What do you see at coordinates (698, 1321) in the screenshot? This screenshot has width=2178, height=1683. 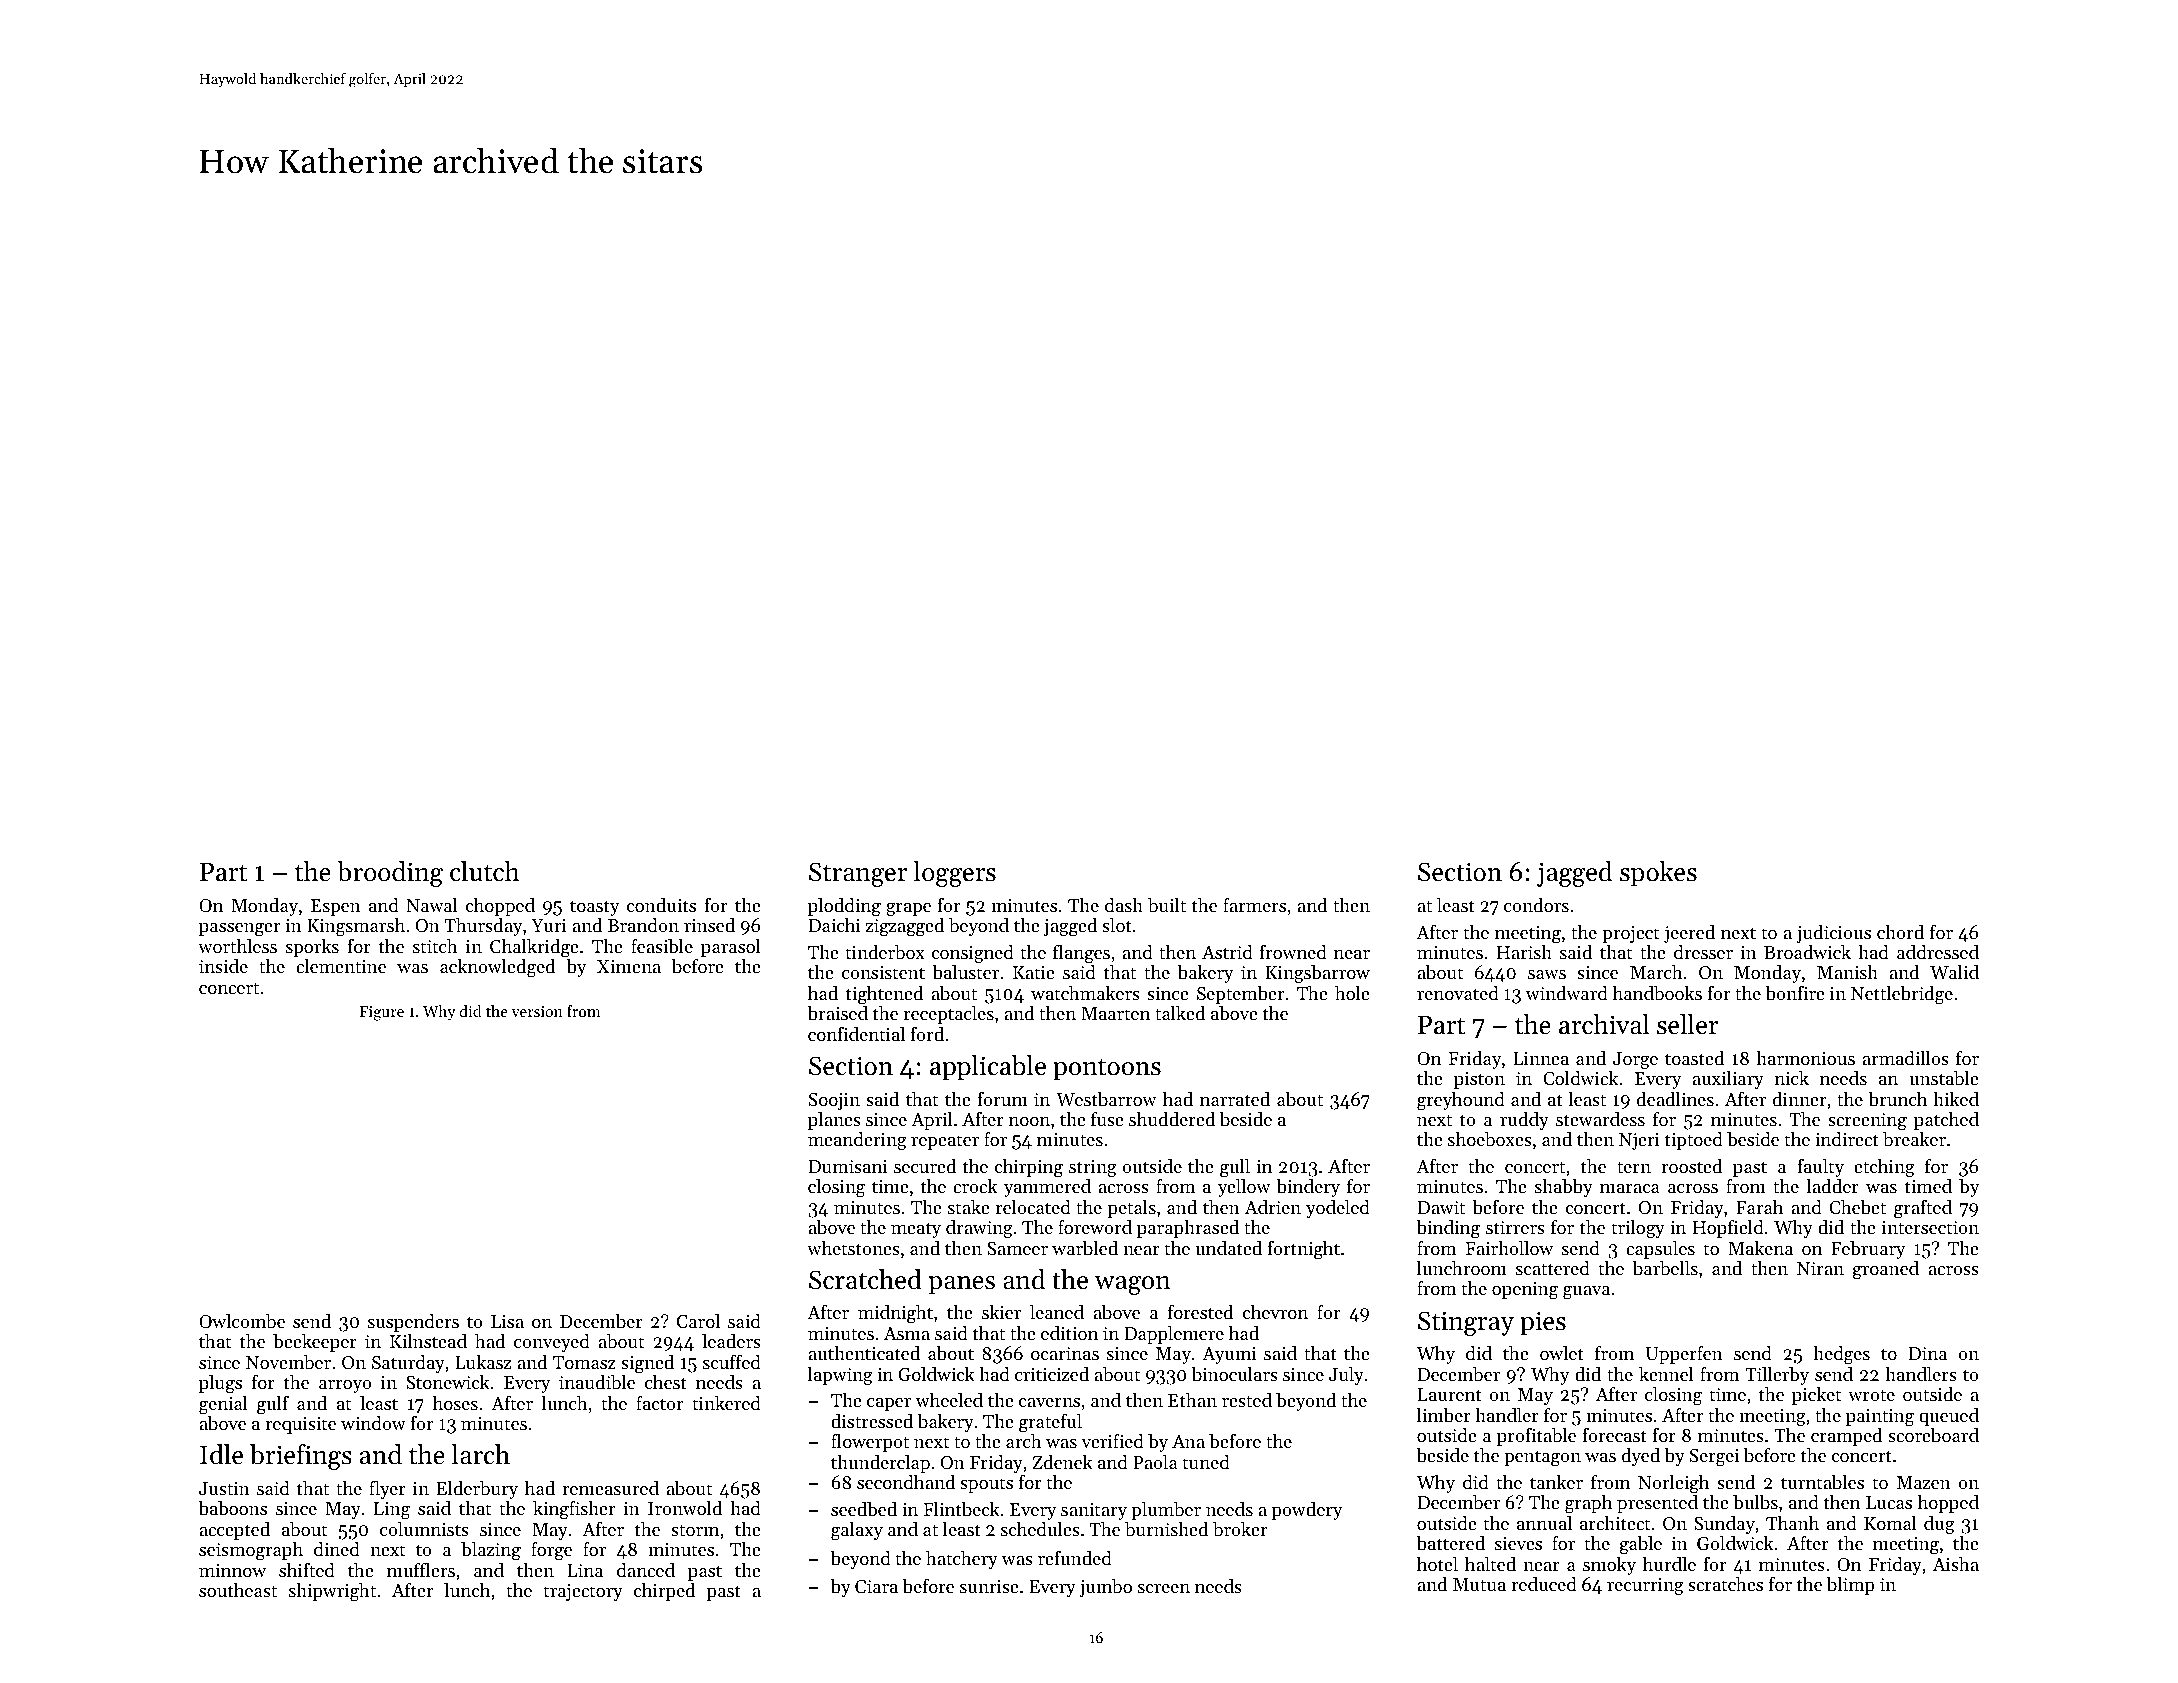 I see `Carol` at bounding box center [698, 1321].
